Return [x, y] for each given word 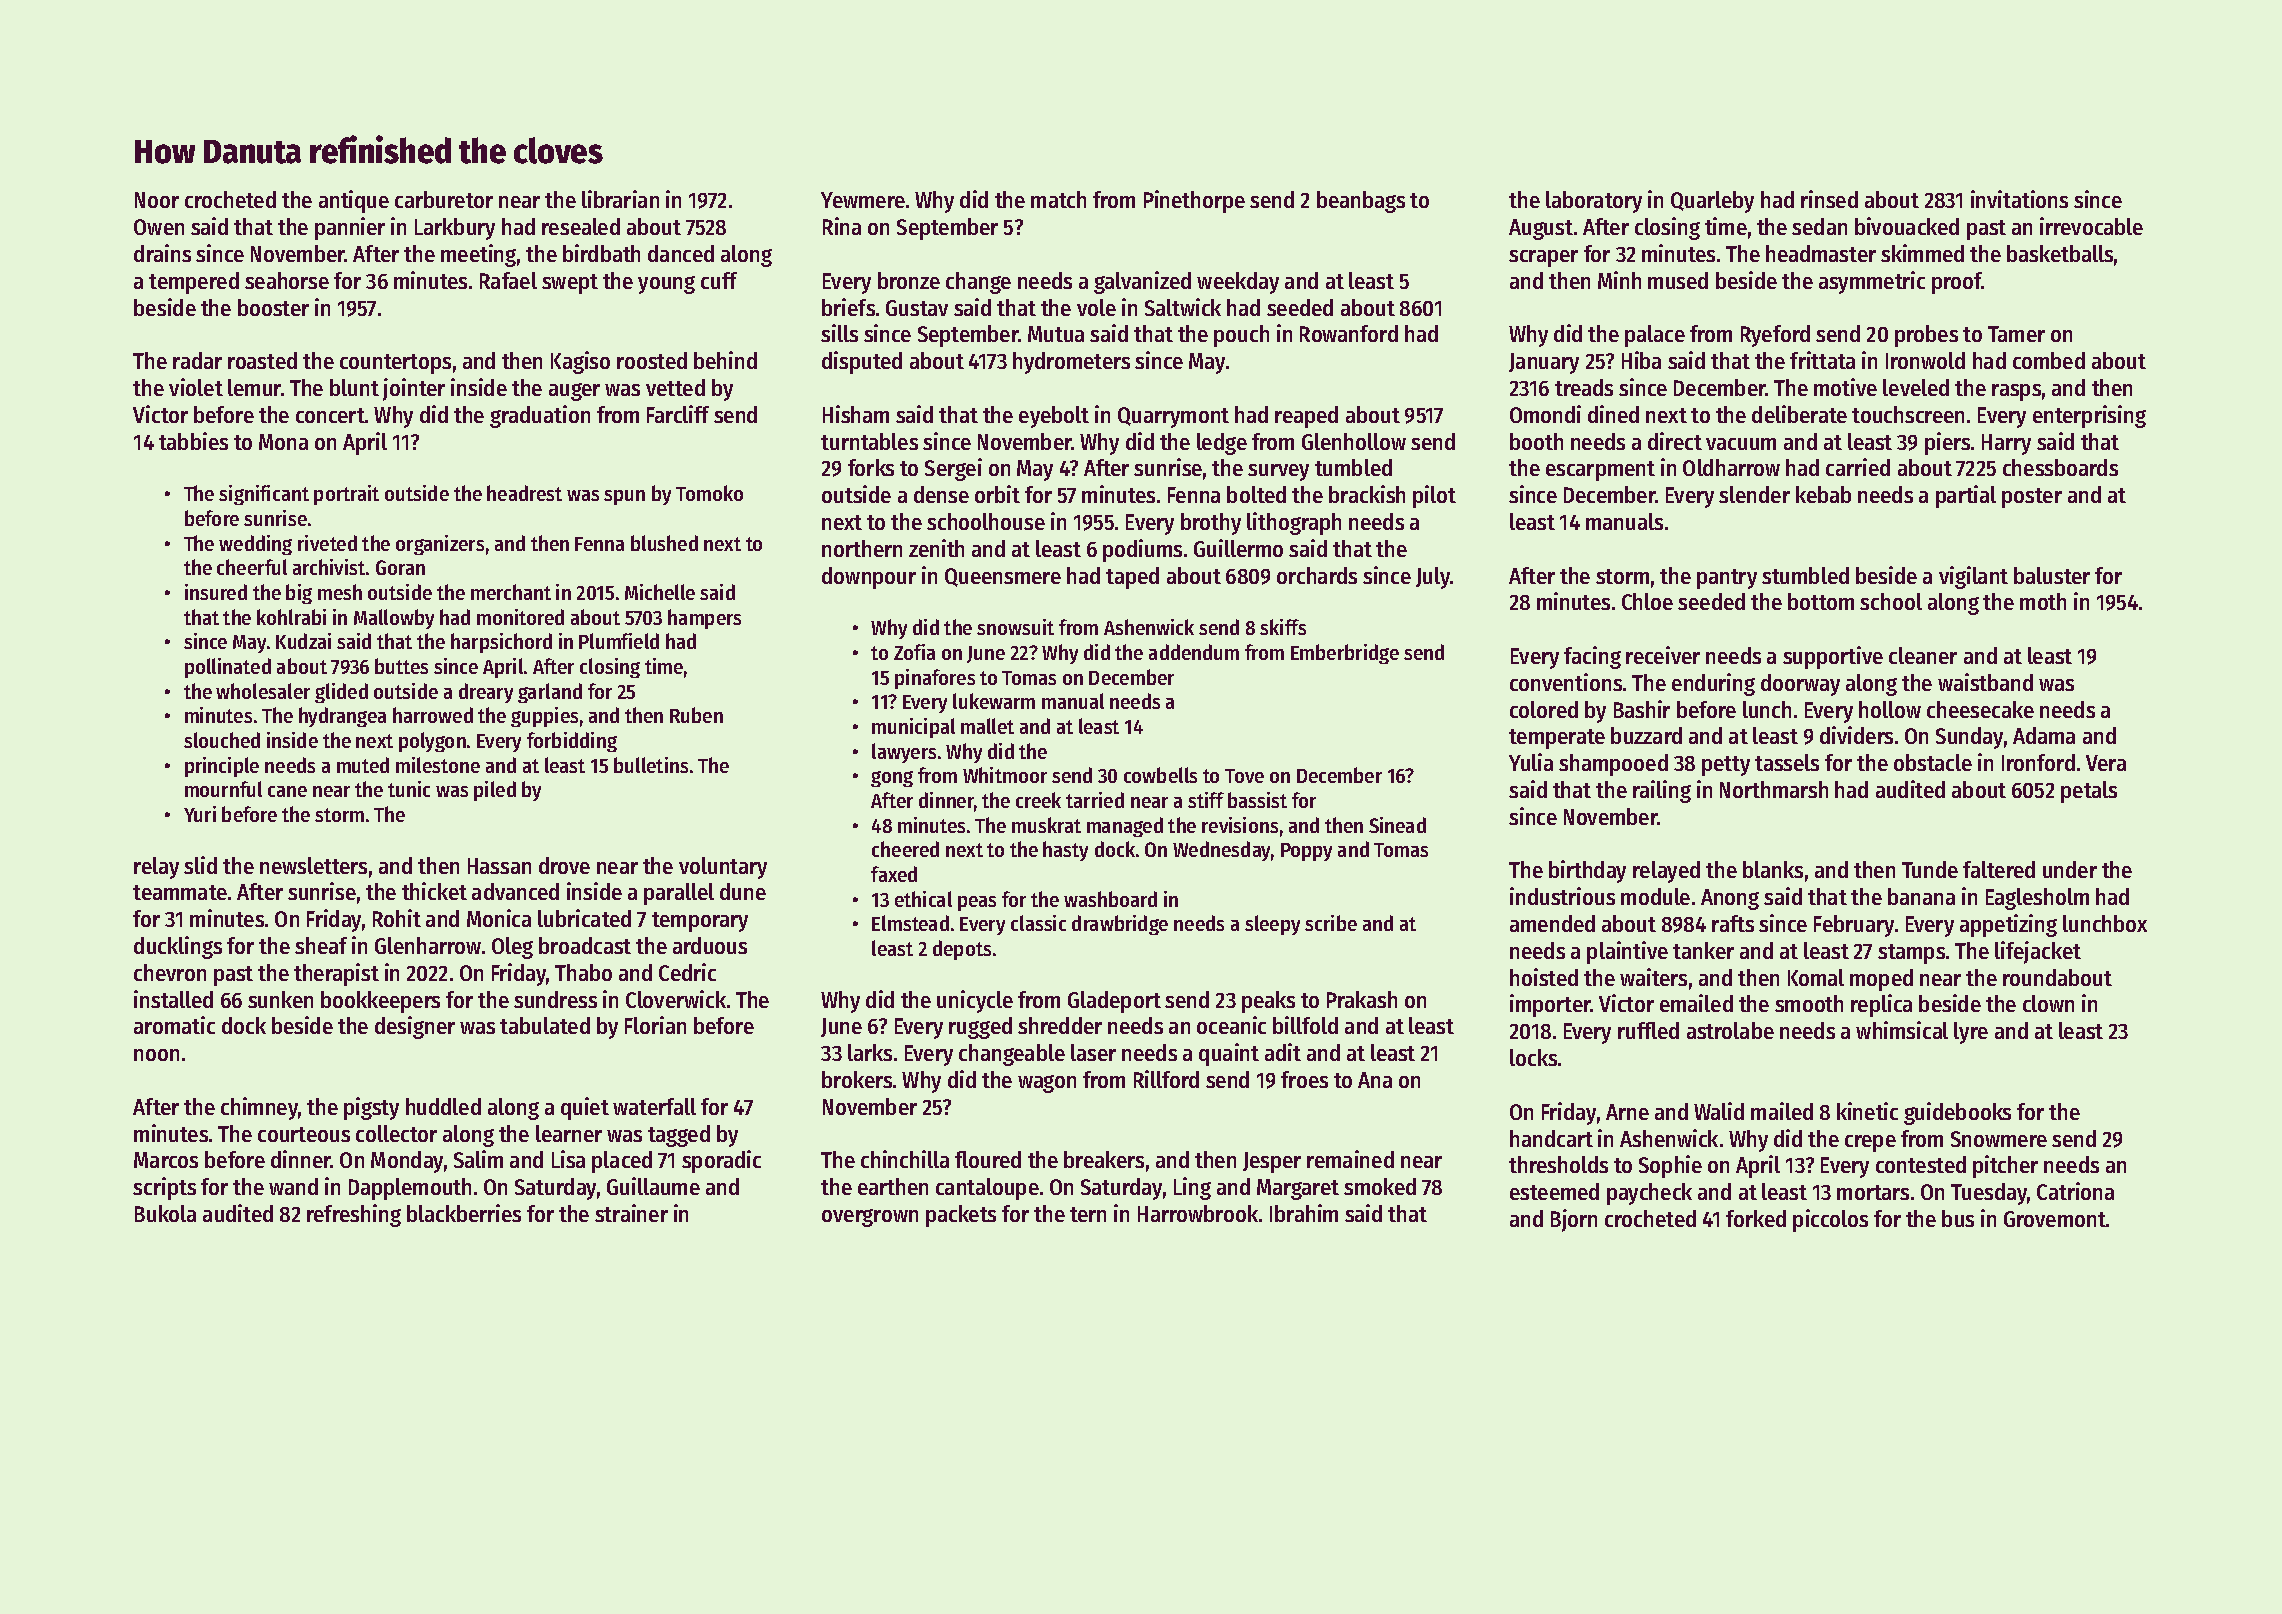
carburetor [444, 199]
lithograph [1294, 523]
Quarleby [1712, 202]
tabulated [545, 1025]
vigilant [1973, 577]
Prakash [1362, 999]
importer [1550, 1005]
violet [196, 387]
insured [216, 592]
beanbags [1361, 202]
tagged [679, 1136]
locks [1533, 1057]
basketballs [2060, 253]
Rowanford [1349, 333]
